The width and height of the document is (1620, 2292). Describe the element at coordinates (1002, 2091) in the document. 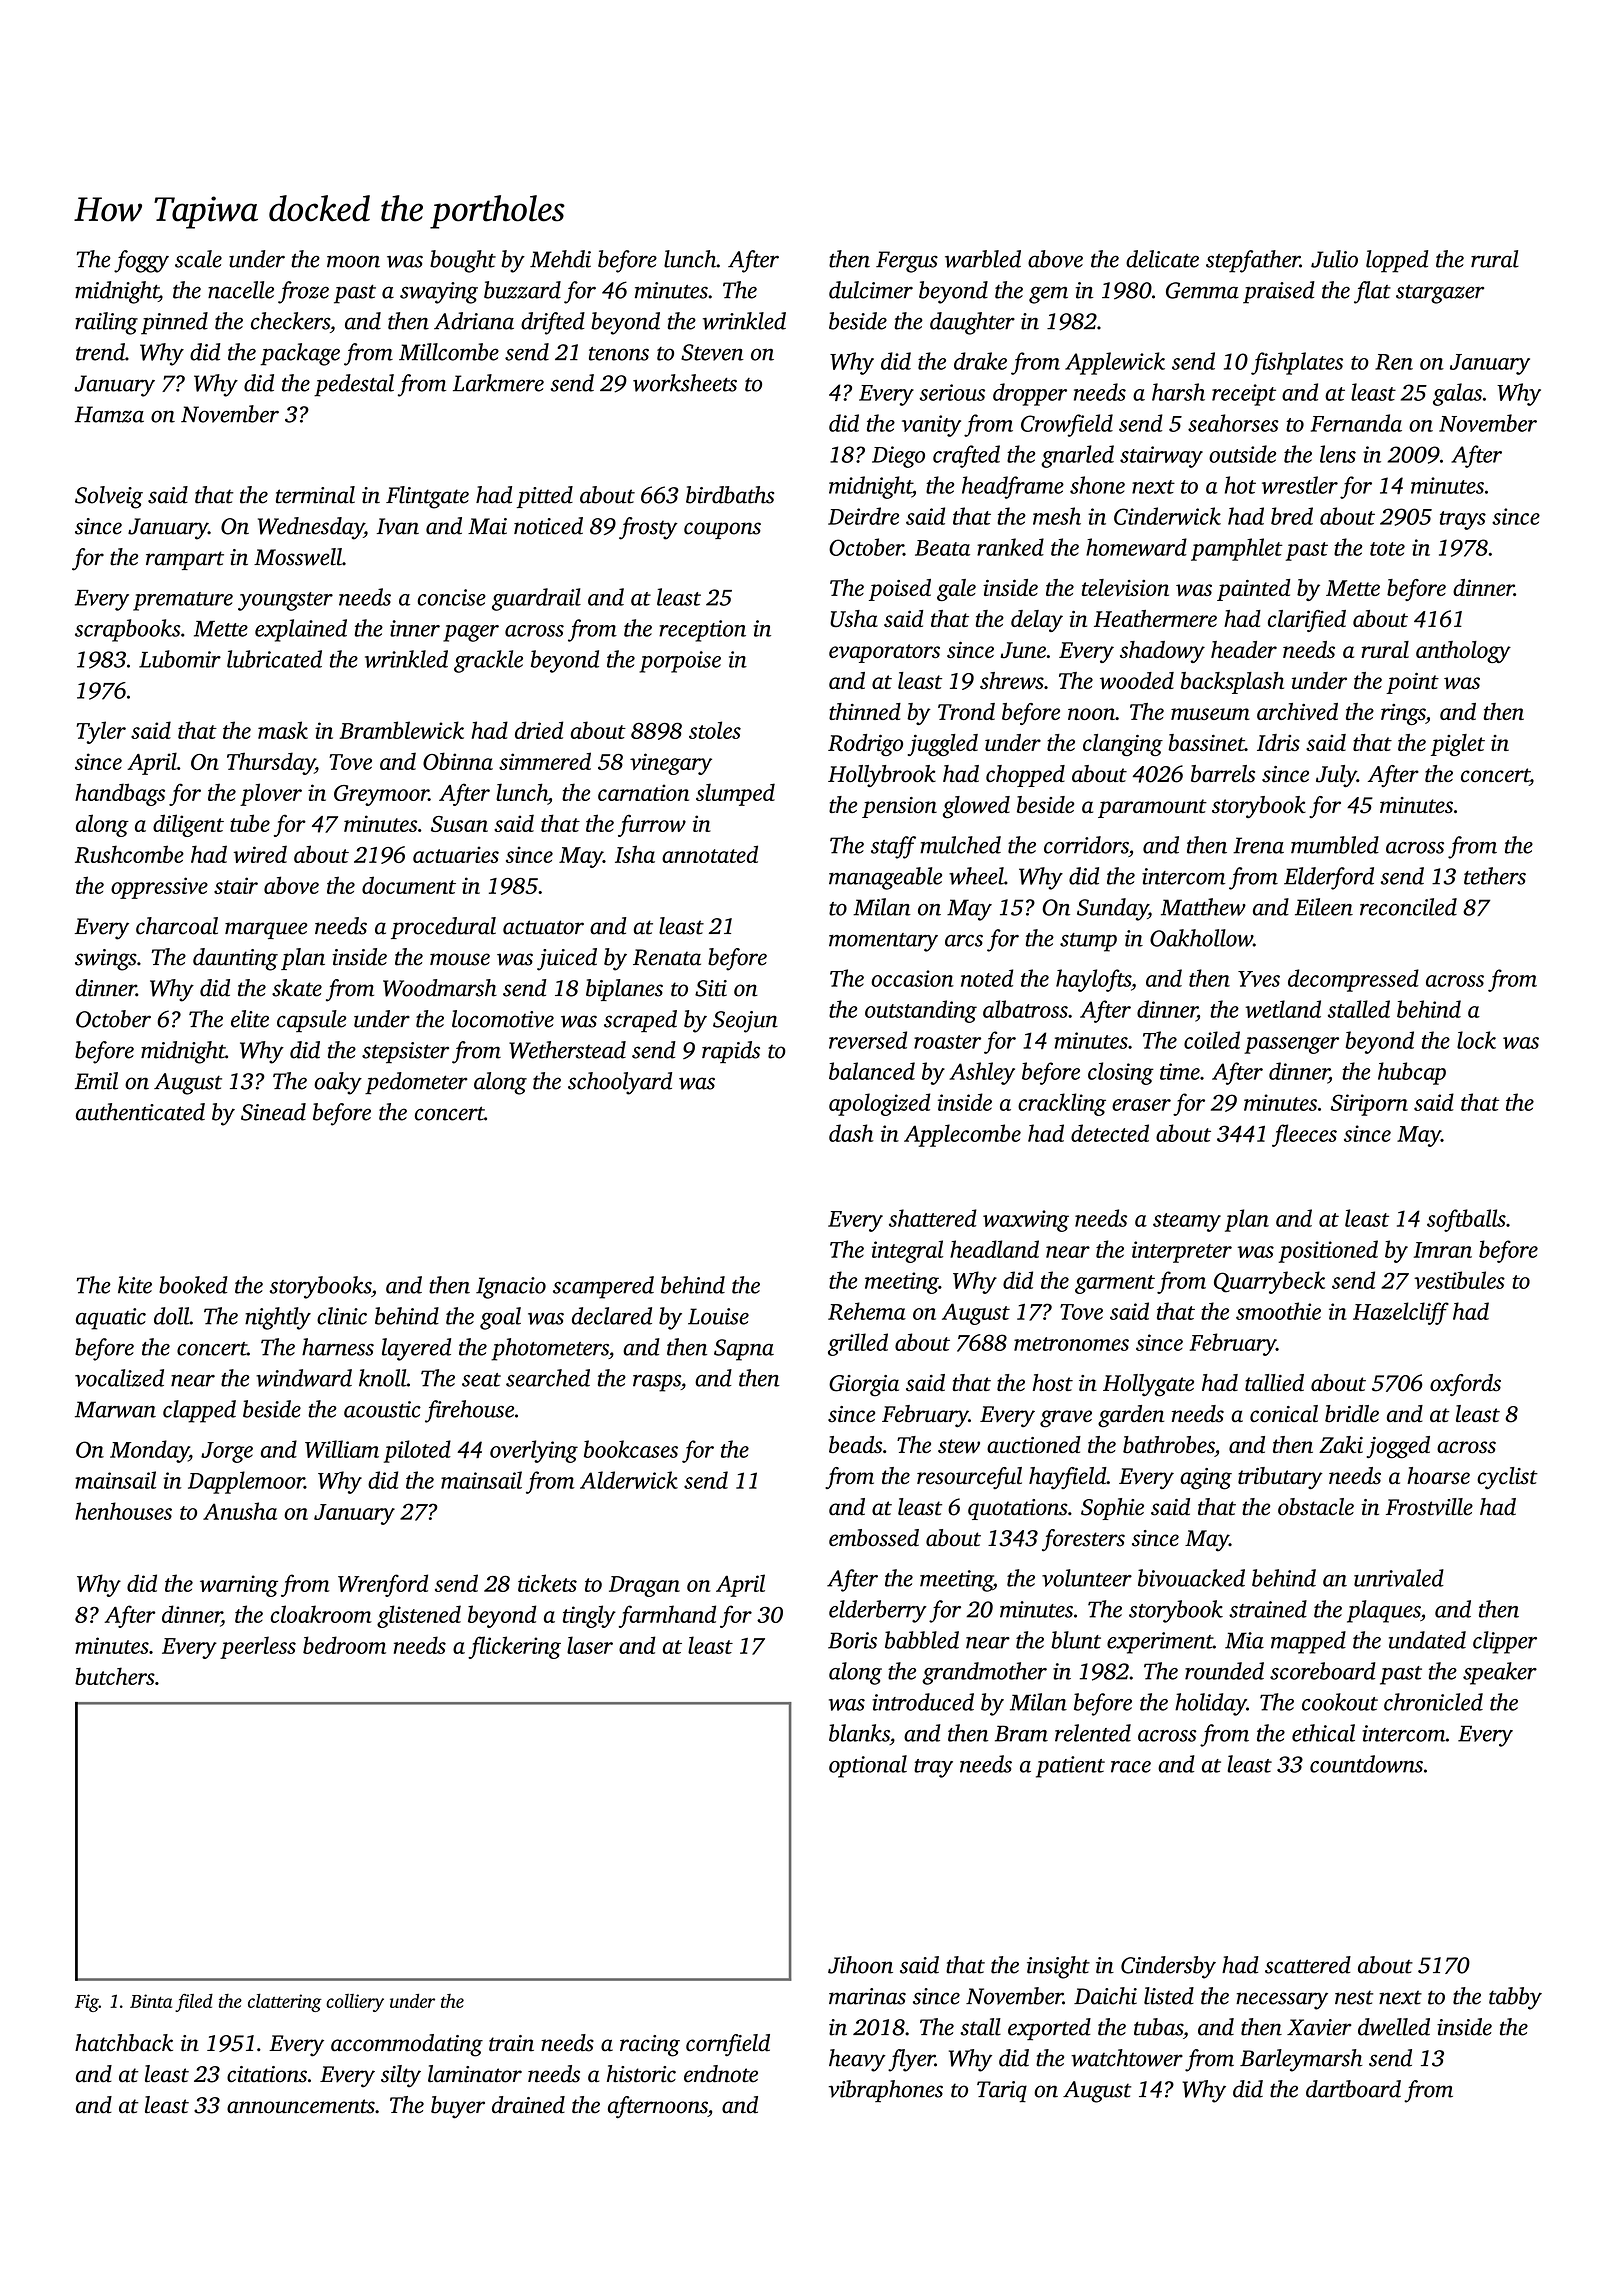

I see `Tariq` at that location.
